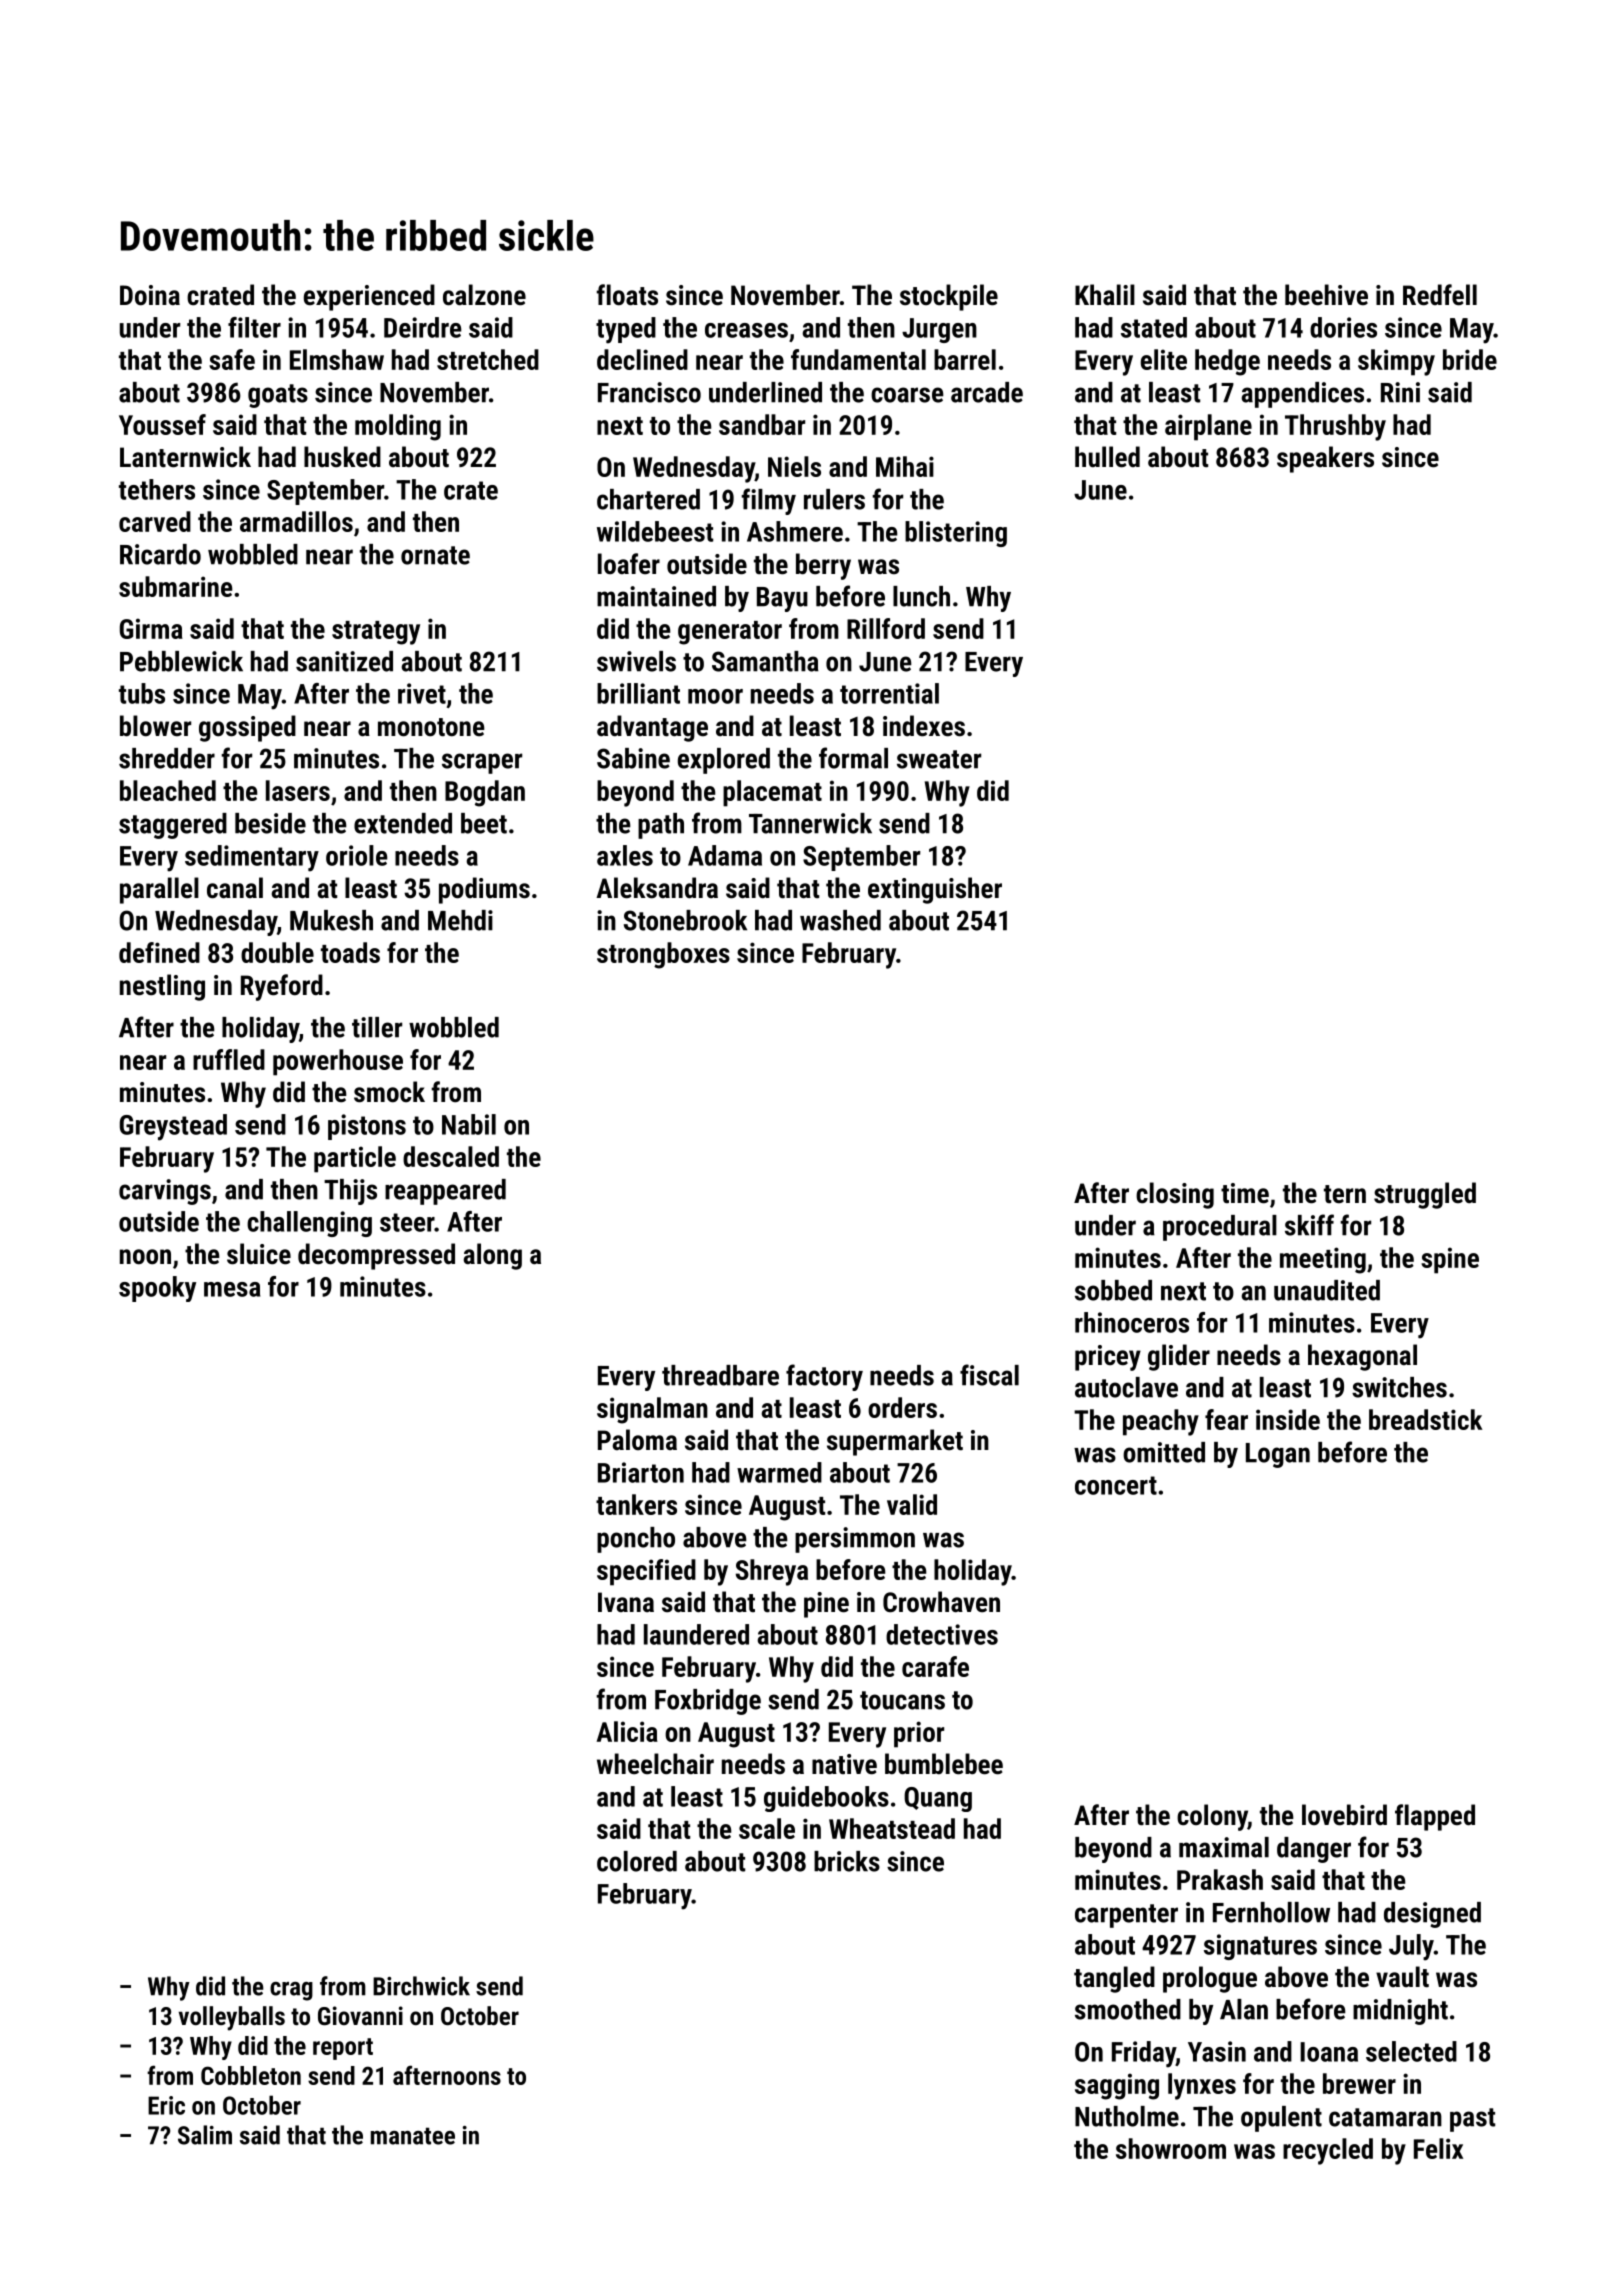 The image size is (1620, 2292). Describe the element at coordinates (403, 823) in the screenshot. I see `extended` at that location.
